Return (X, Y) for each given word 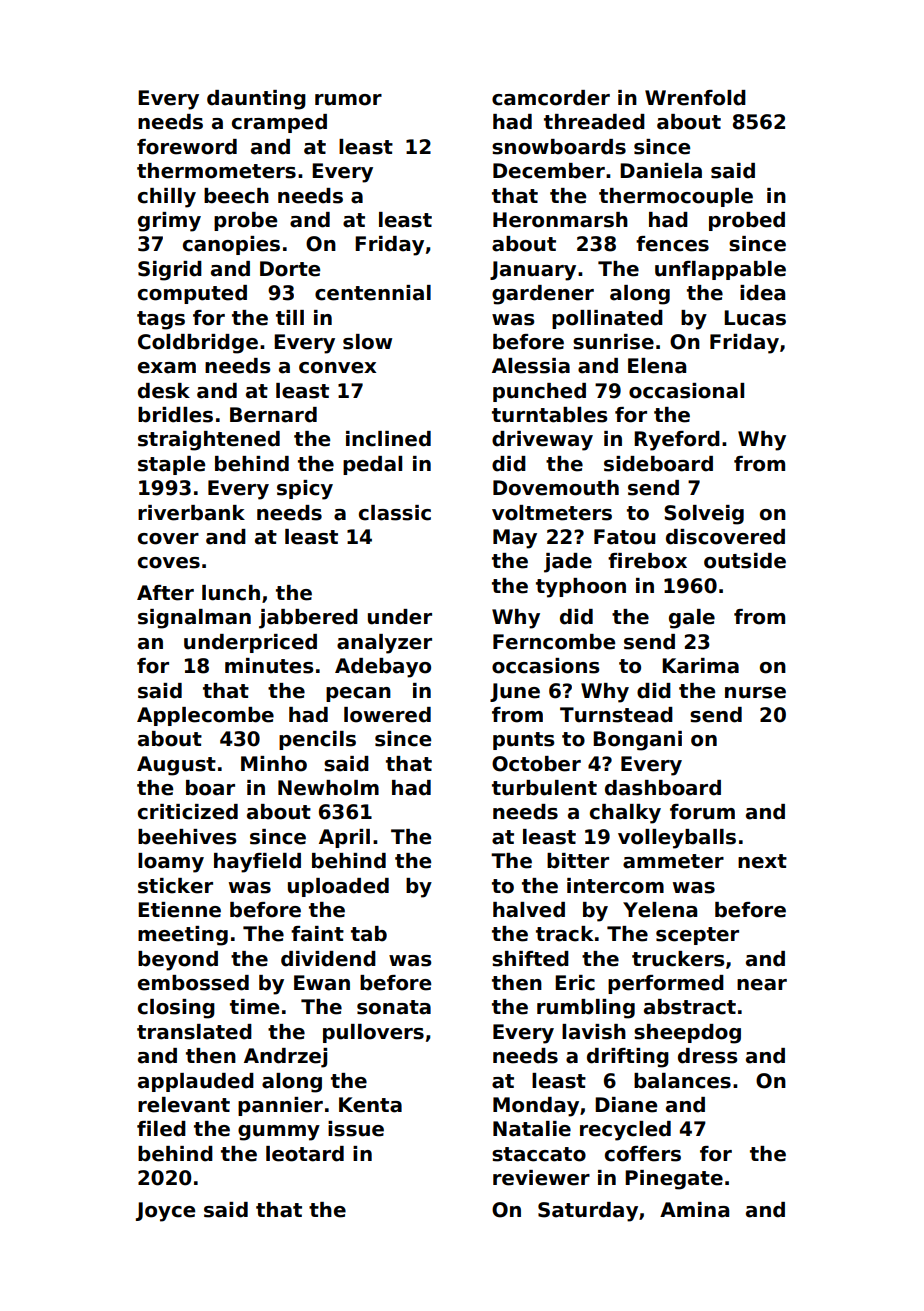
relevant (184, 1105)
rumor (348, 100)
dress (708, 1056)
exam (167, 368)
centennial (373, 293)
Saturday (588, 1212)
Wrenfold (695, 98)
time (254, 1007)
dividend (328, 959)
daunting (256, 100)
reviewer (541, 1178)
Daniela (661, 171)
